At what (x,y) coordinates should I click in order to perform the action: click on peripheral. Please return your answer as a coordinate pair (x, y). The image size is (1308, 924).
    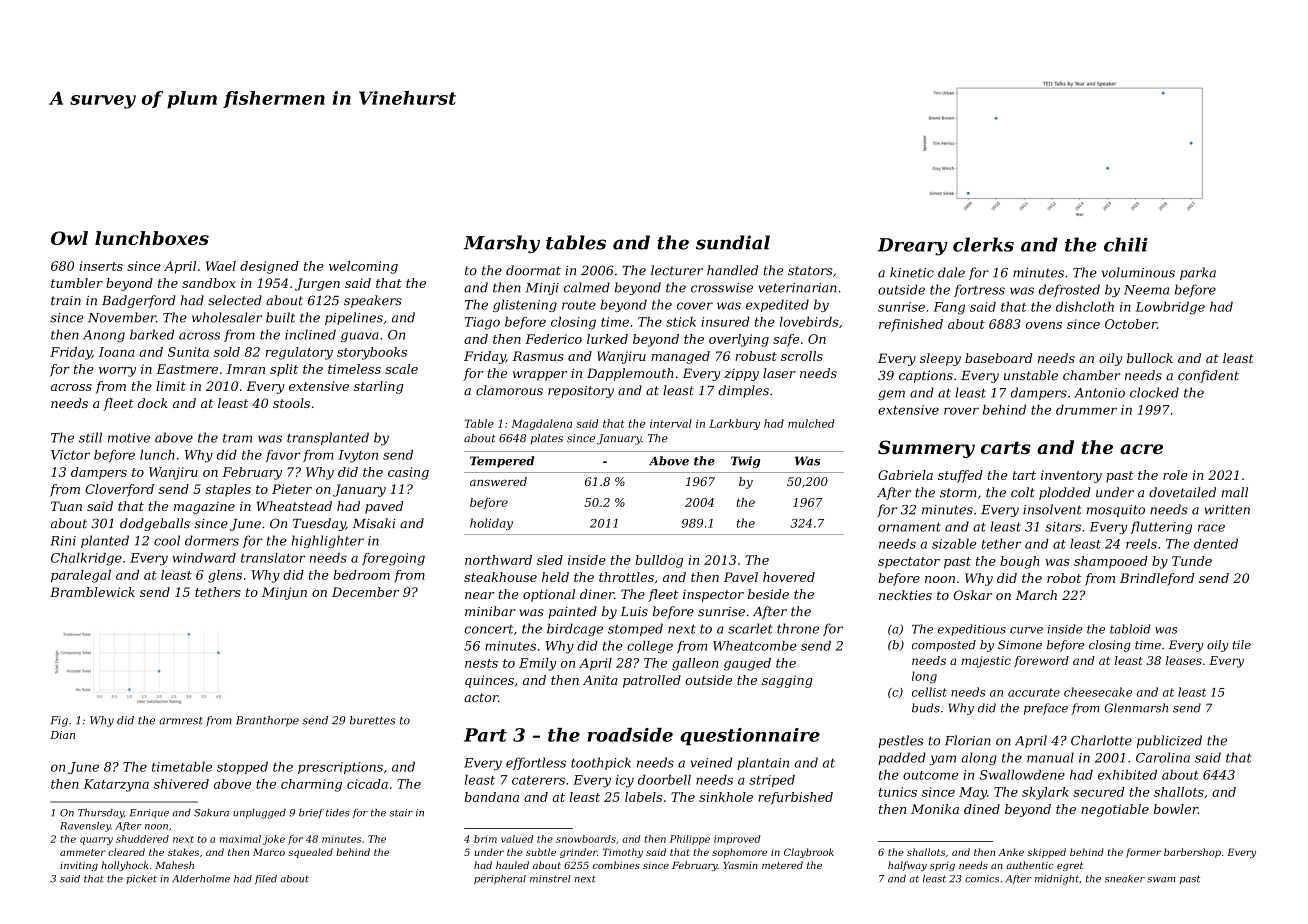
    Looking at the image, I should click on (500, 879).
